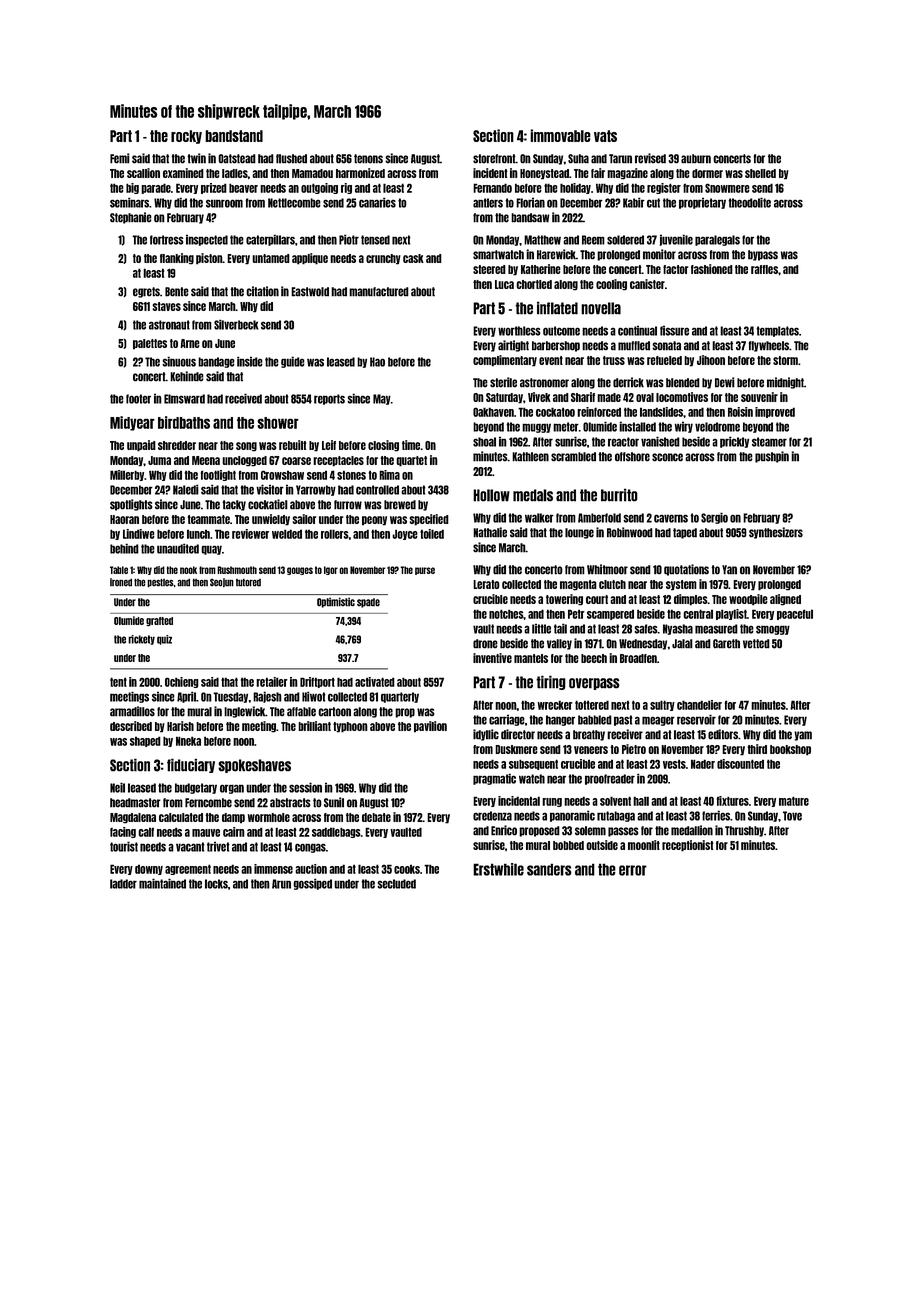 The height and width of the screenshot is (1308, 924). What do you see at coordinates (660, 441) in the screenshot?
I see `vanished` at bounding box center [660, 441].
